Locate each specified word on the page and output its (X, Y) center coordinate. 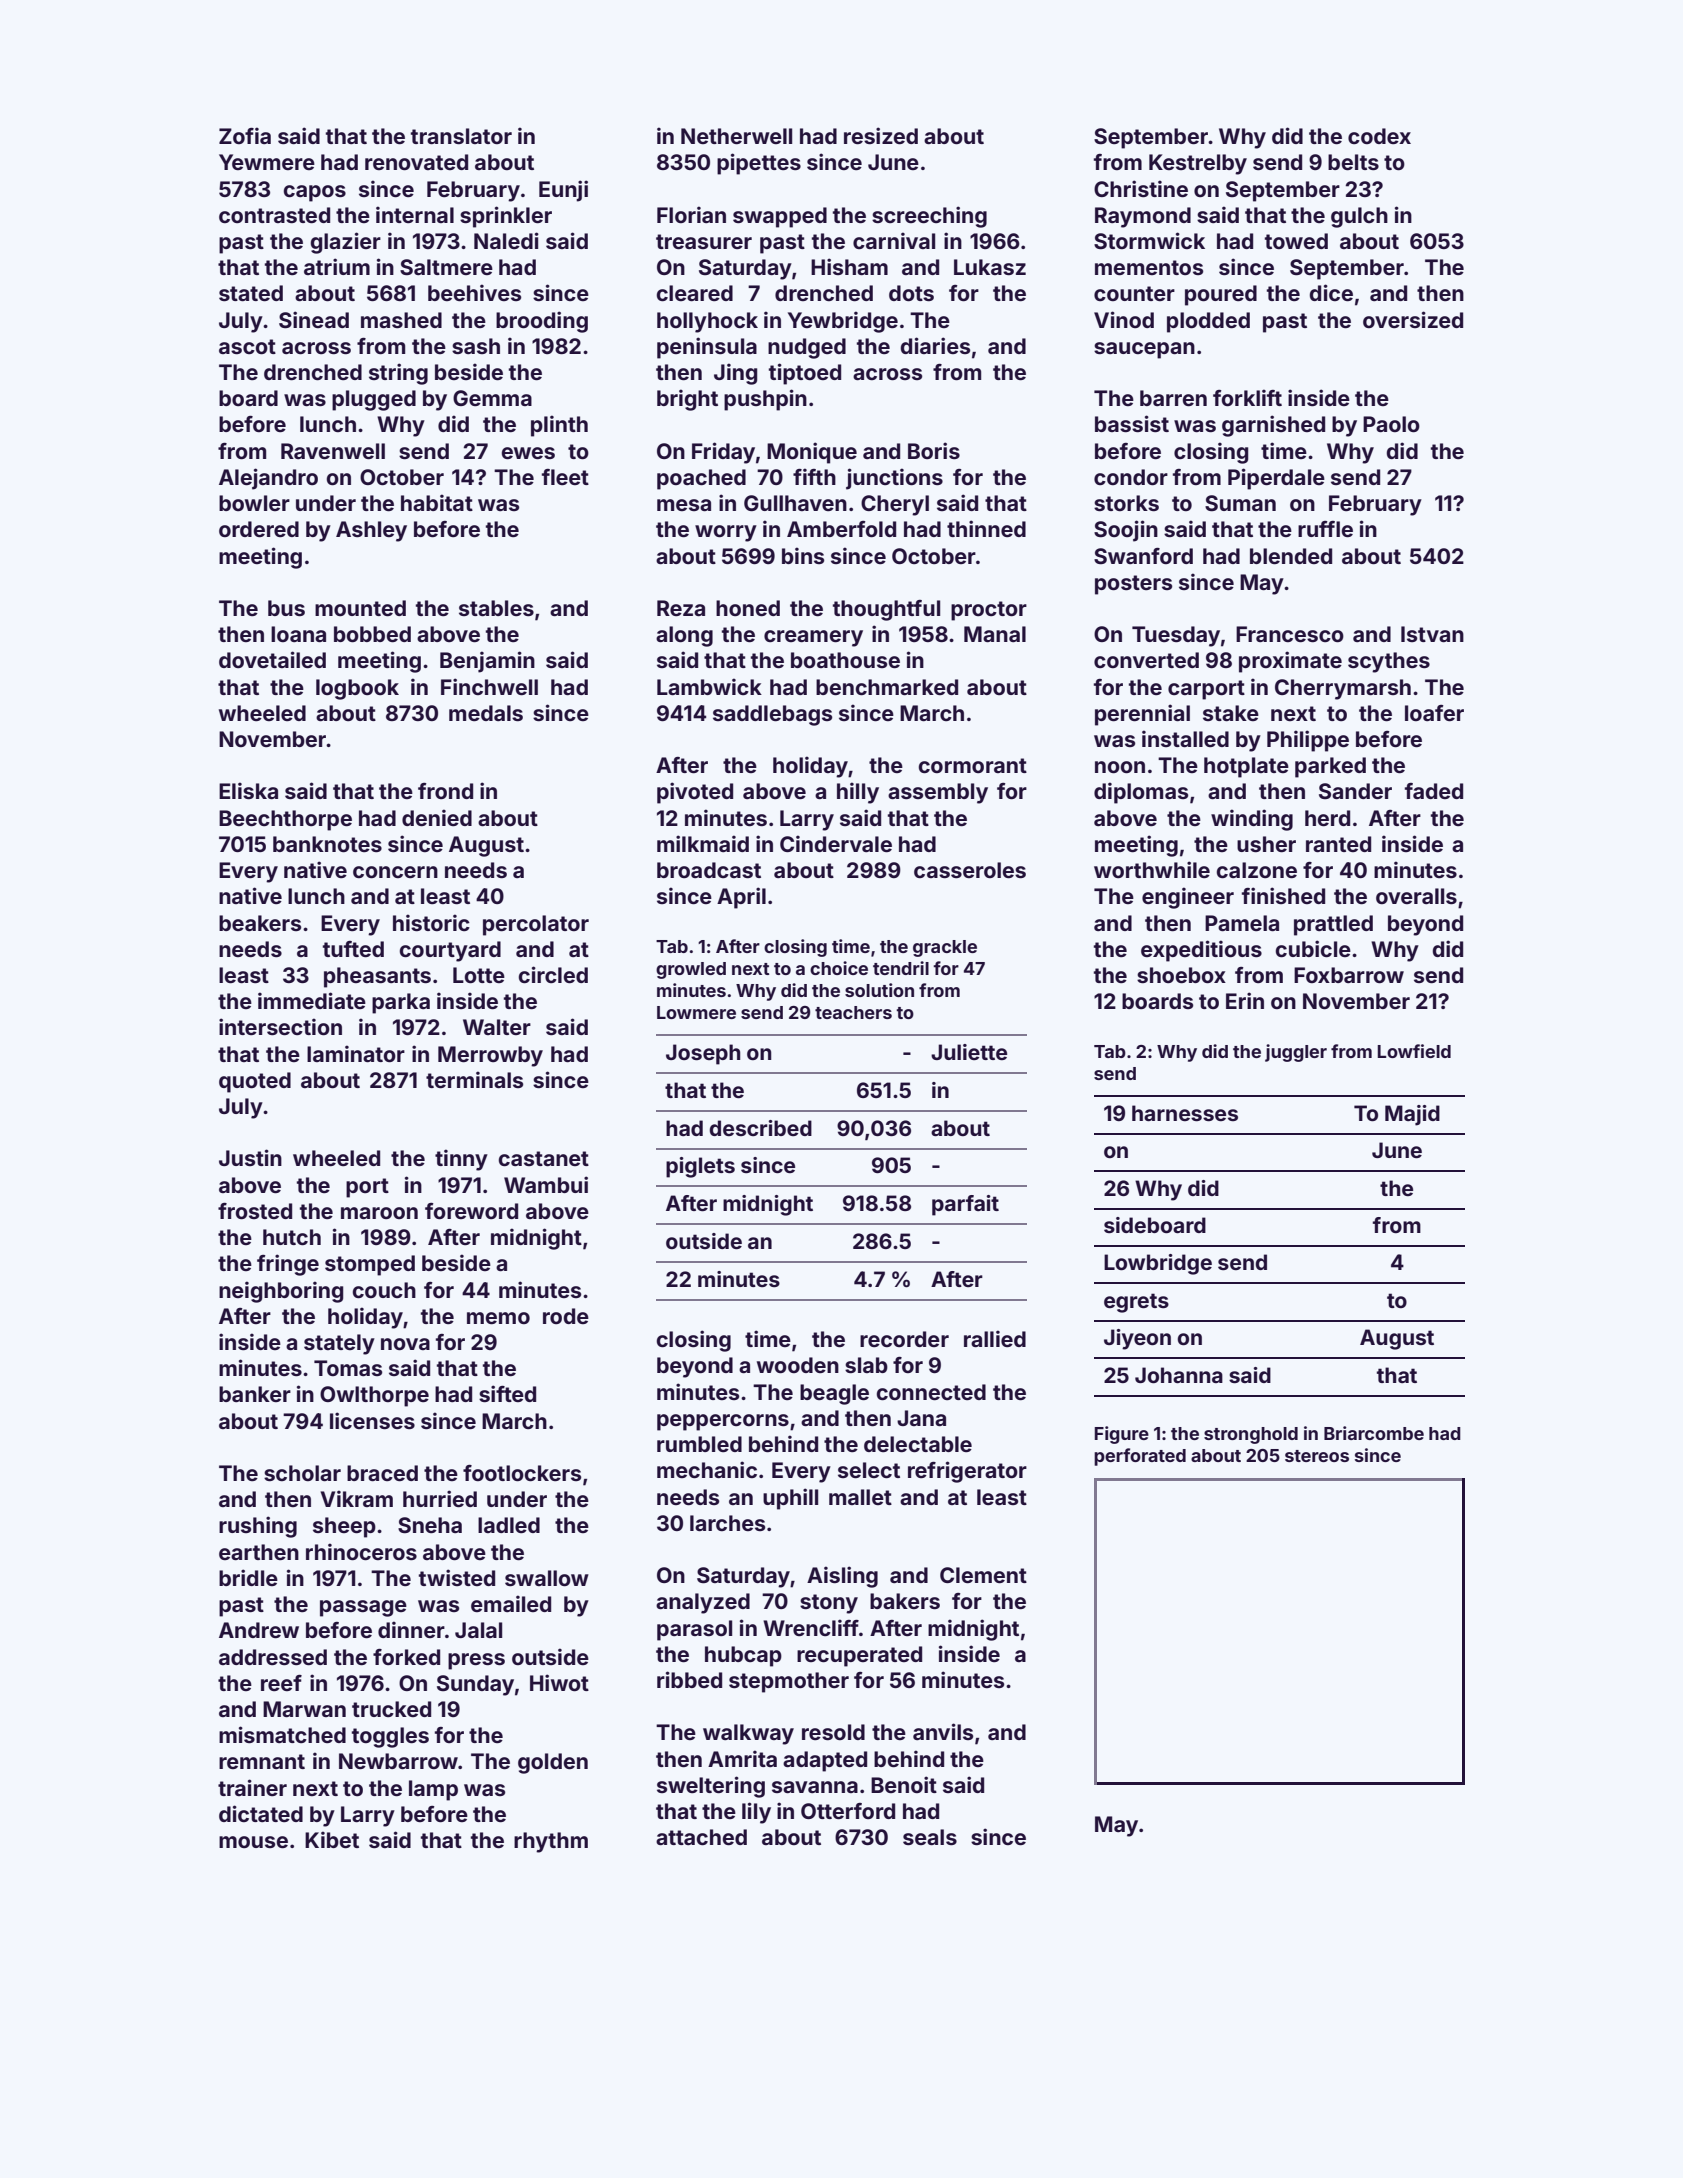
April (741, 898)
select (869, 1470)
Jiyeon (1137, 1339)
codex (1379, 136)
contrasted (274, 215)
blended (1291, 556)
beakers (260, 923)
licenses (372, 1420)
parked (1330, 767)
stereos (1317, 1456)
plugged (374, 400)
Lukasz (990, 267)
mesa (684, 505)
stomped (370, 1265)
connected (931, 1392)
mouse (253, 1842)
